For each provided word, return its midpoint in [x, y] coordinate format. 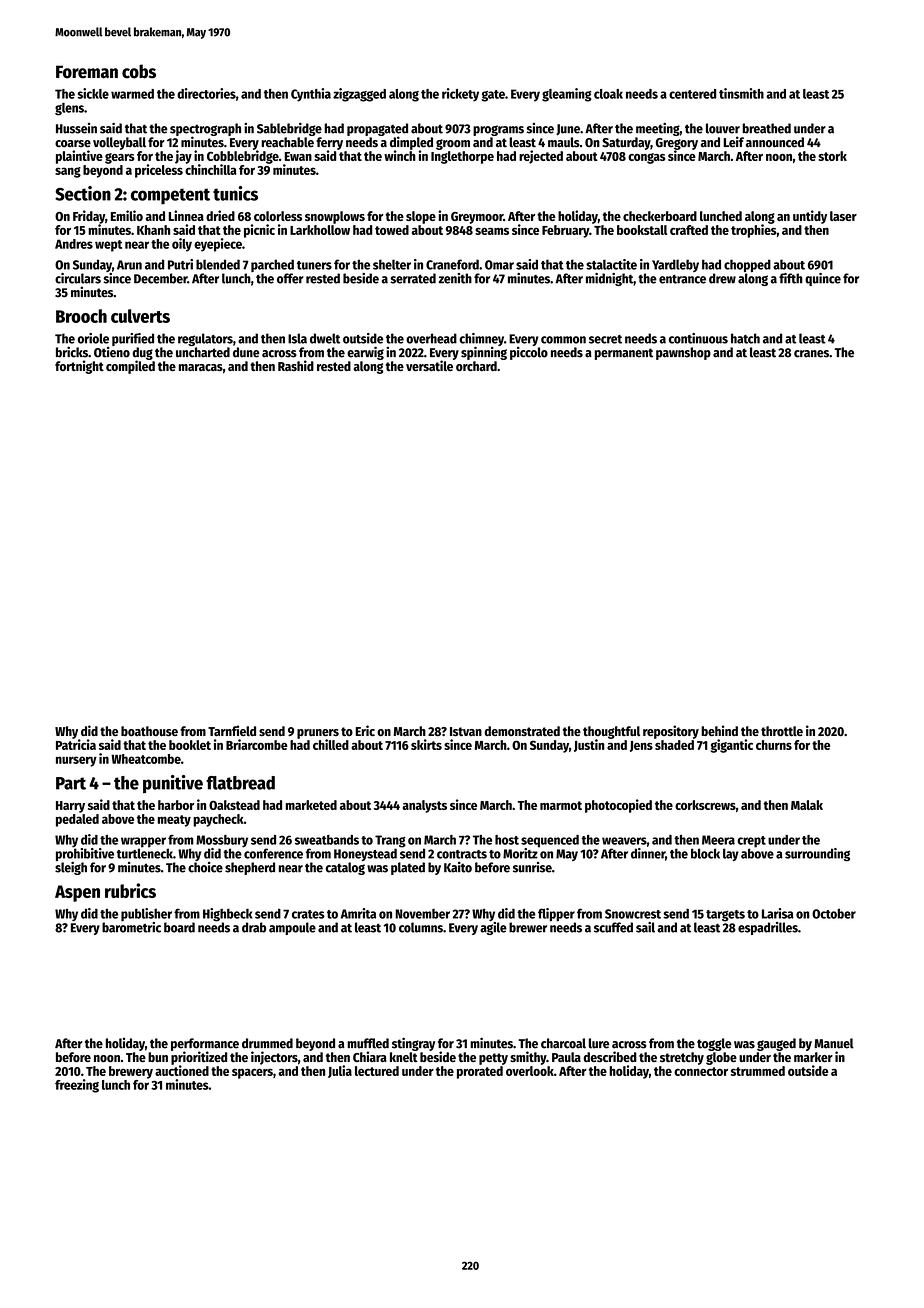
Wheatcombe [146, 759]
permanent [624, 354]
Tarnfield [232, 730]
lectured [377, 1071]
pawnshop [683, 353]
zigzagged [359, 95]
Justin [589, 745]
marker [813, 1057]
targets [725, 916]
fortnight [79, 367]
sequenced [550, 841]
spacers [252, 1074]
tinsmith [741, 93]
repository [671, 732]
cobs [139, 71]
